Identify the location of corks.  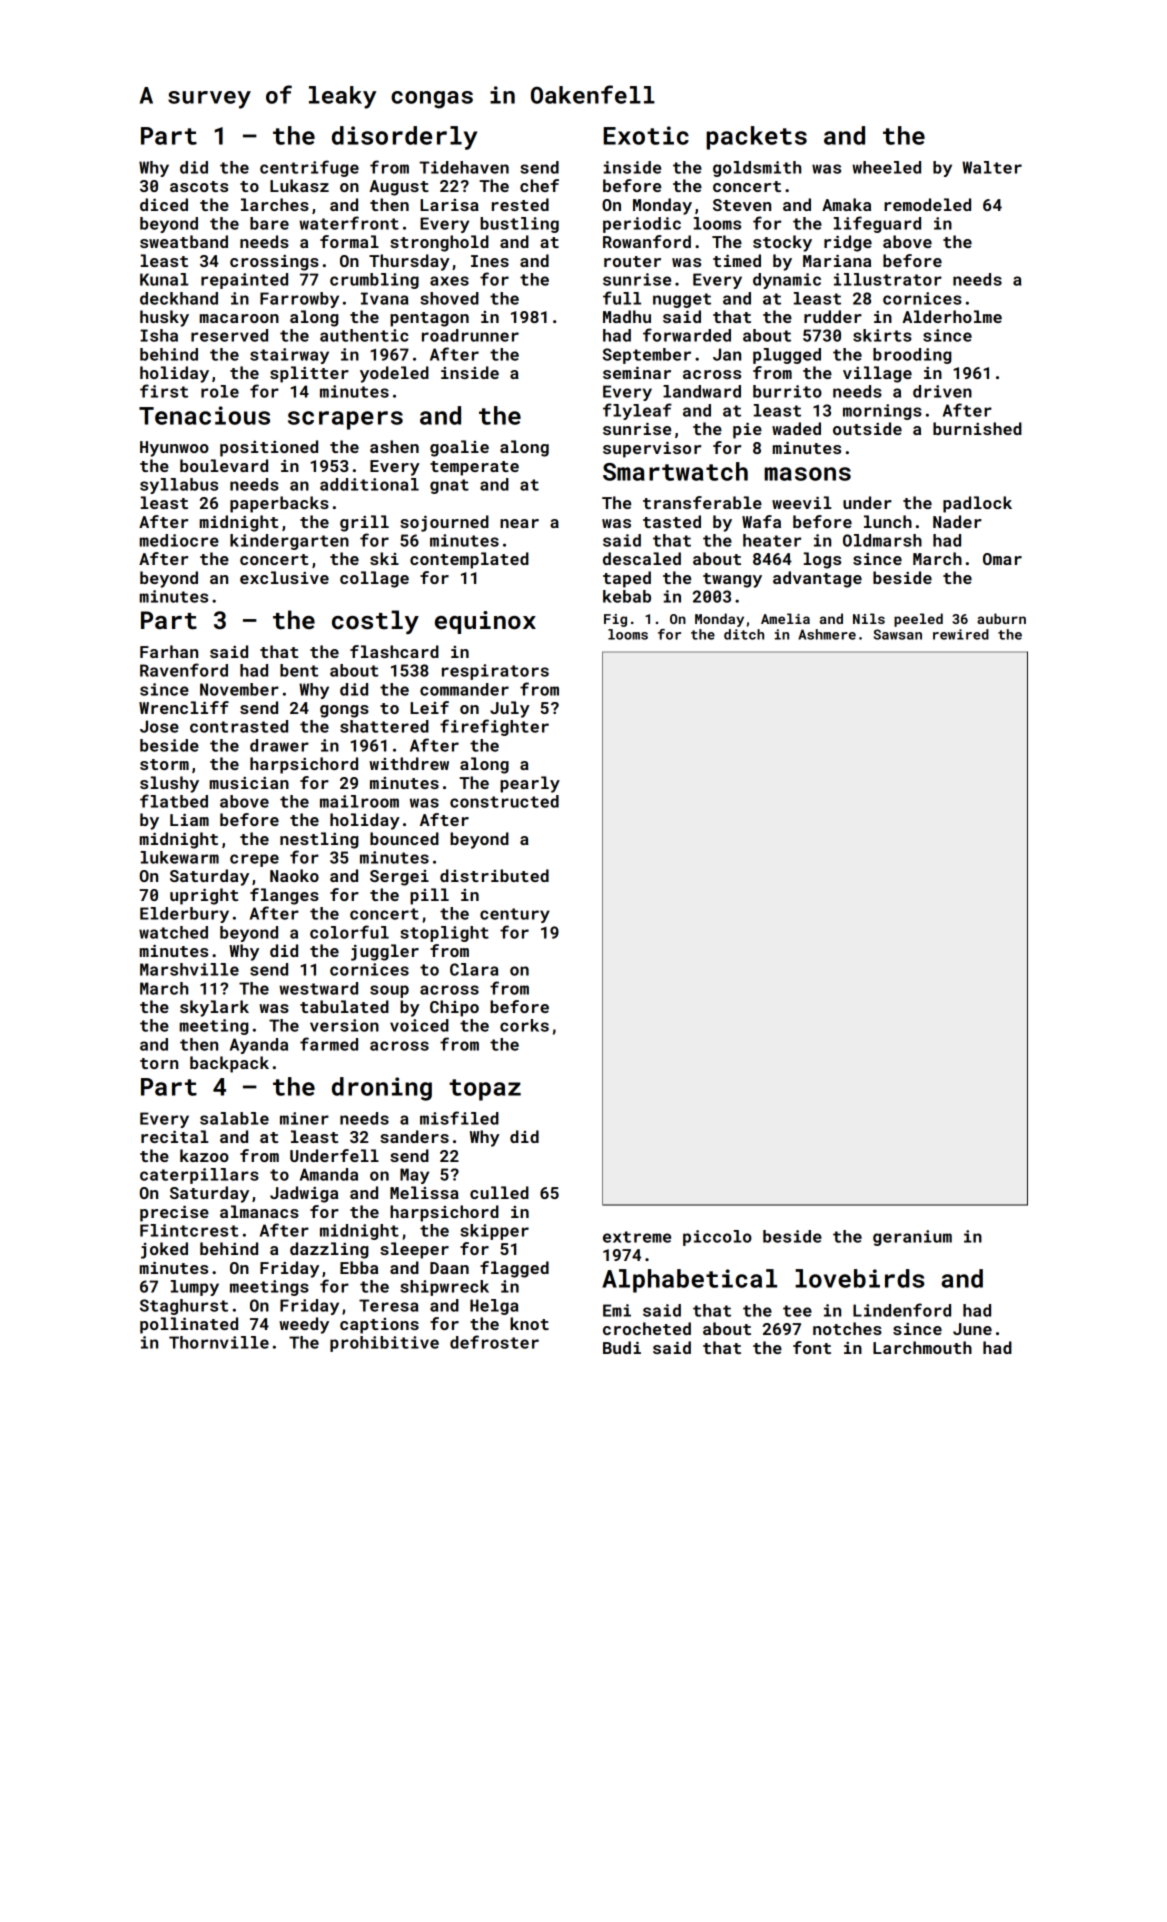
(524, 1025).
